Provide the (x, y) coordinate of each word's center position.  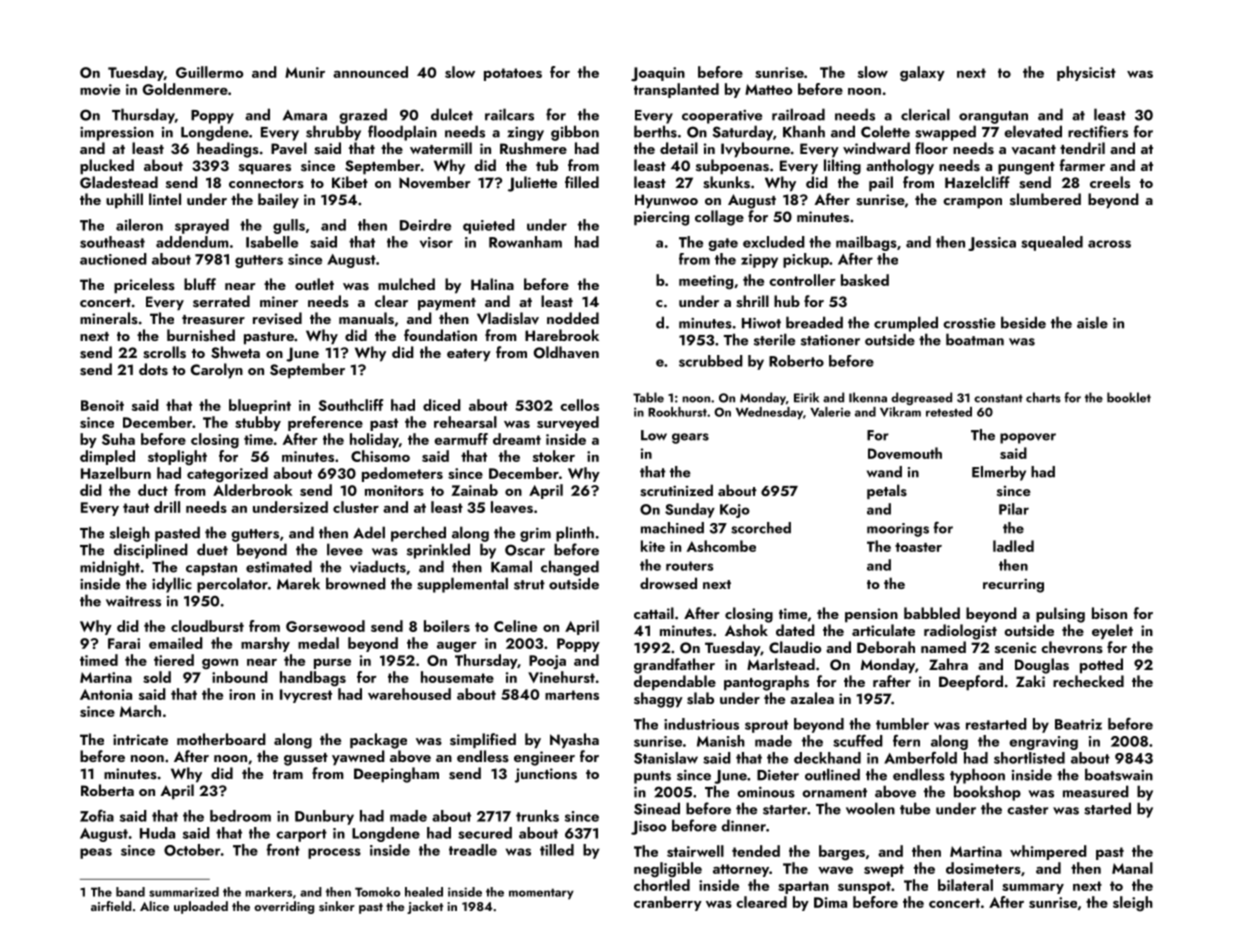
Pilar (1014, 509)
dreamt (517, 439)
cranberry (668, 903)
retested (949, 412)
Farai (124, 643)
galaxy (922, 74)
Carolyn (217, 371)
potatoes (513, 74)
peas (96, 853)
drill (167, 507)
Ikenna (868, 397)
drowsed (668, 583)
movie (100, 89)
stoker (554, 456)
